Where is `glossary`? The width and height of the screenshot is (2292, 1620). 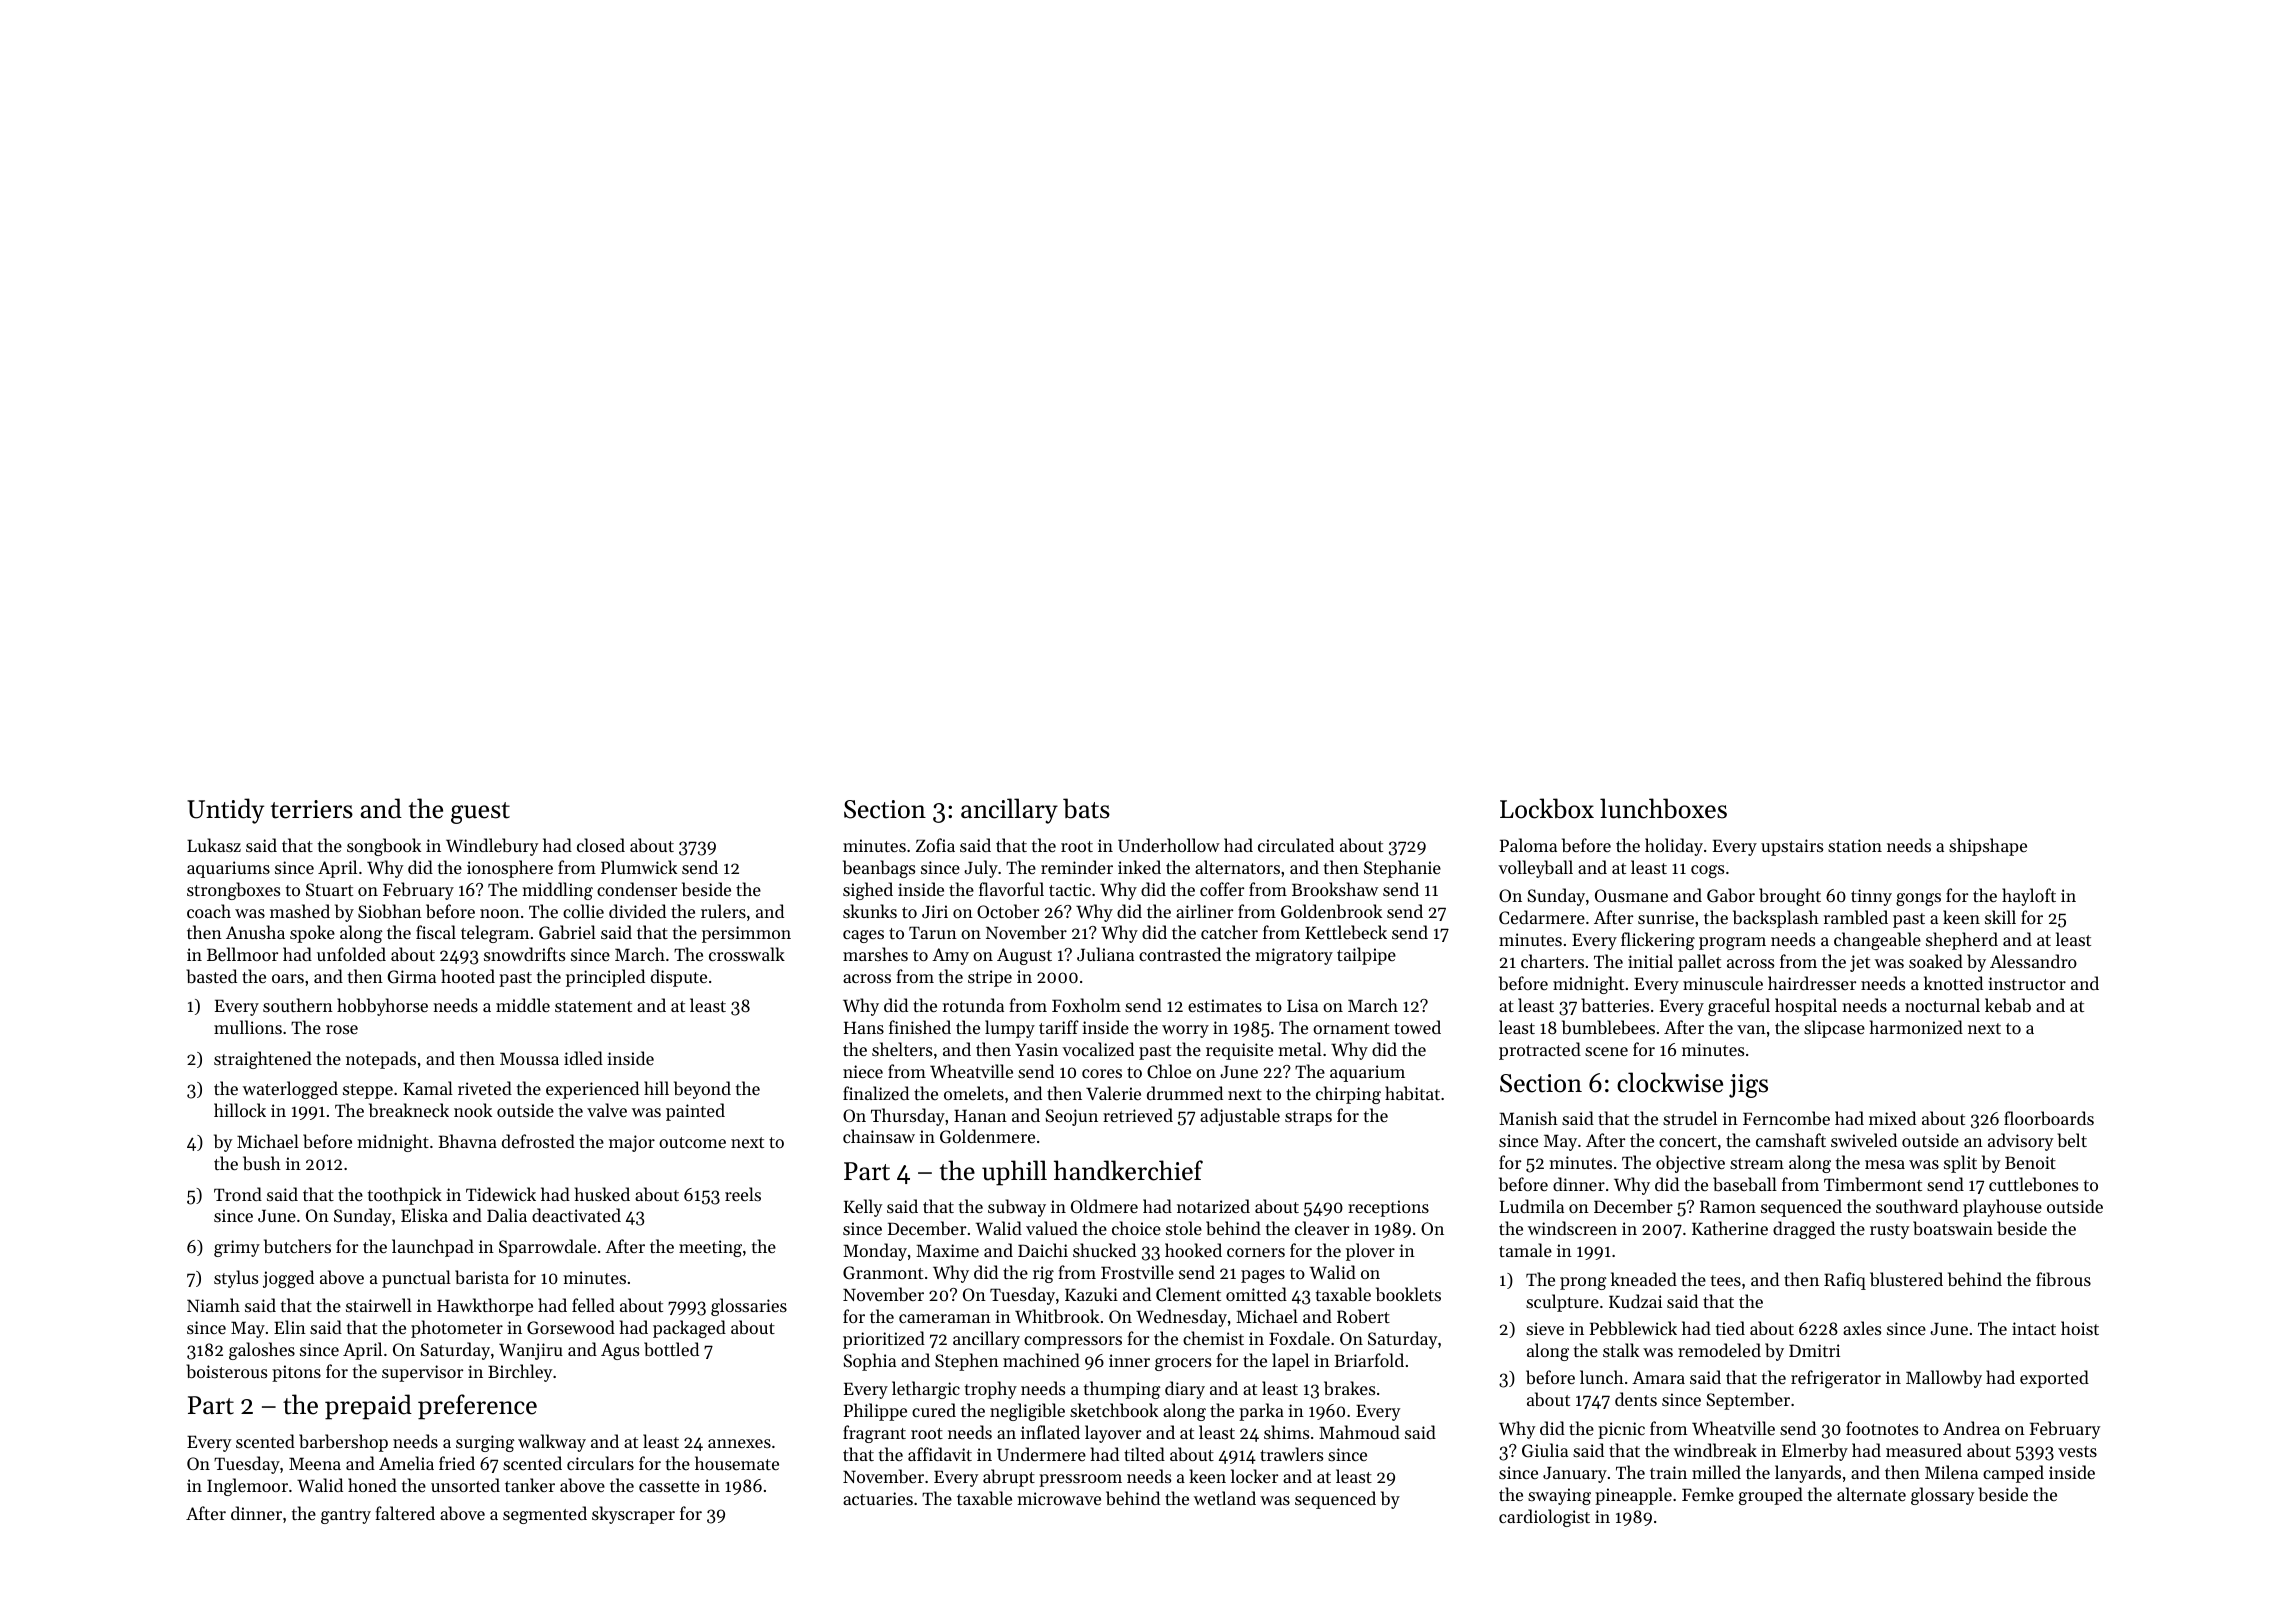
glossary is located at coordinates (1942, 1496).
